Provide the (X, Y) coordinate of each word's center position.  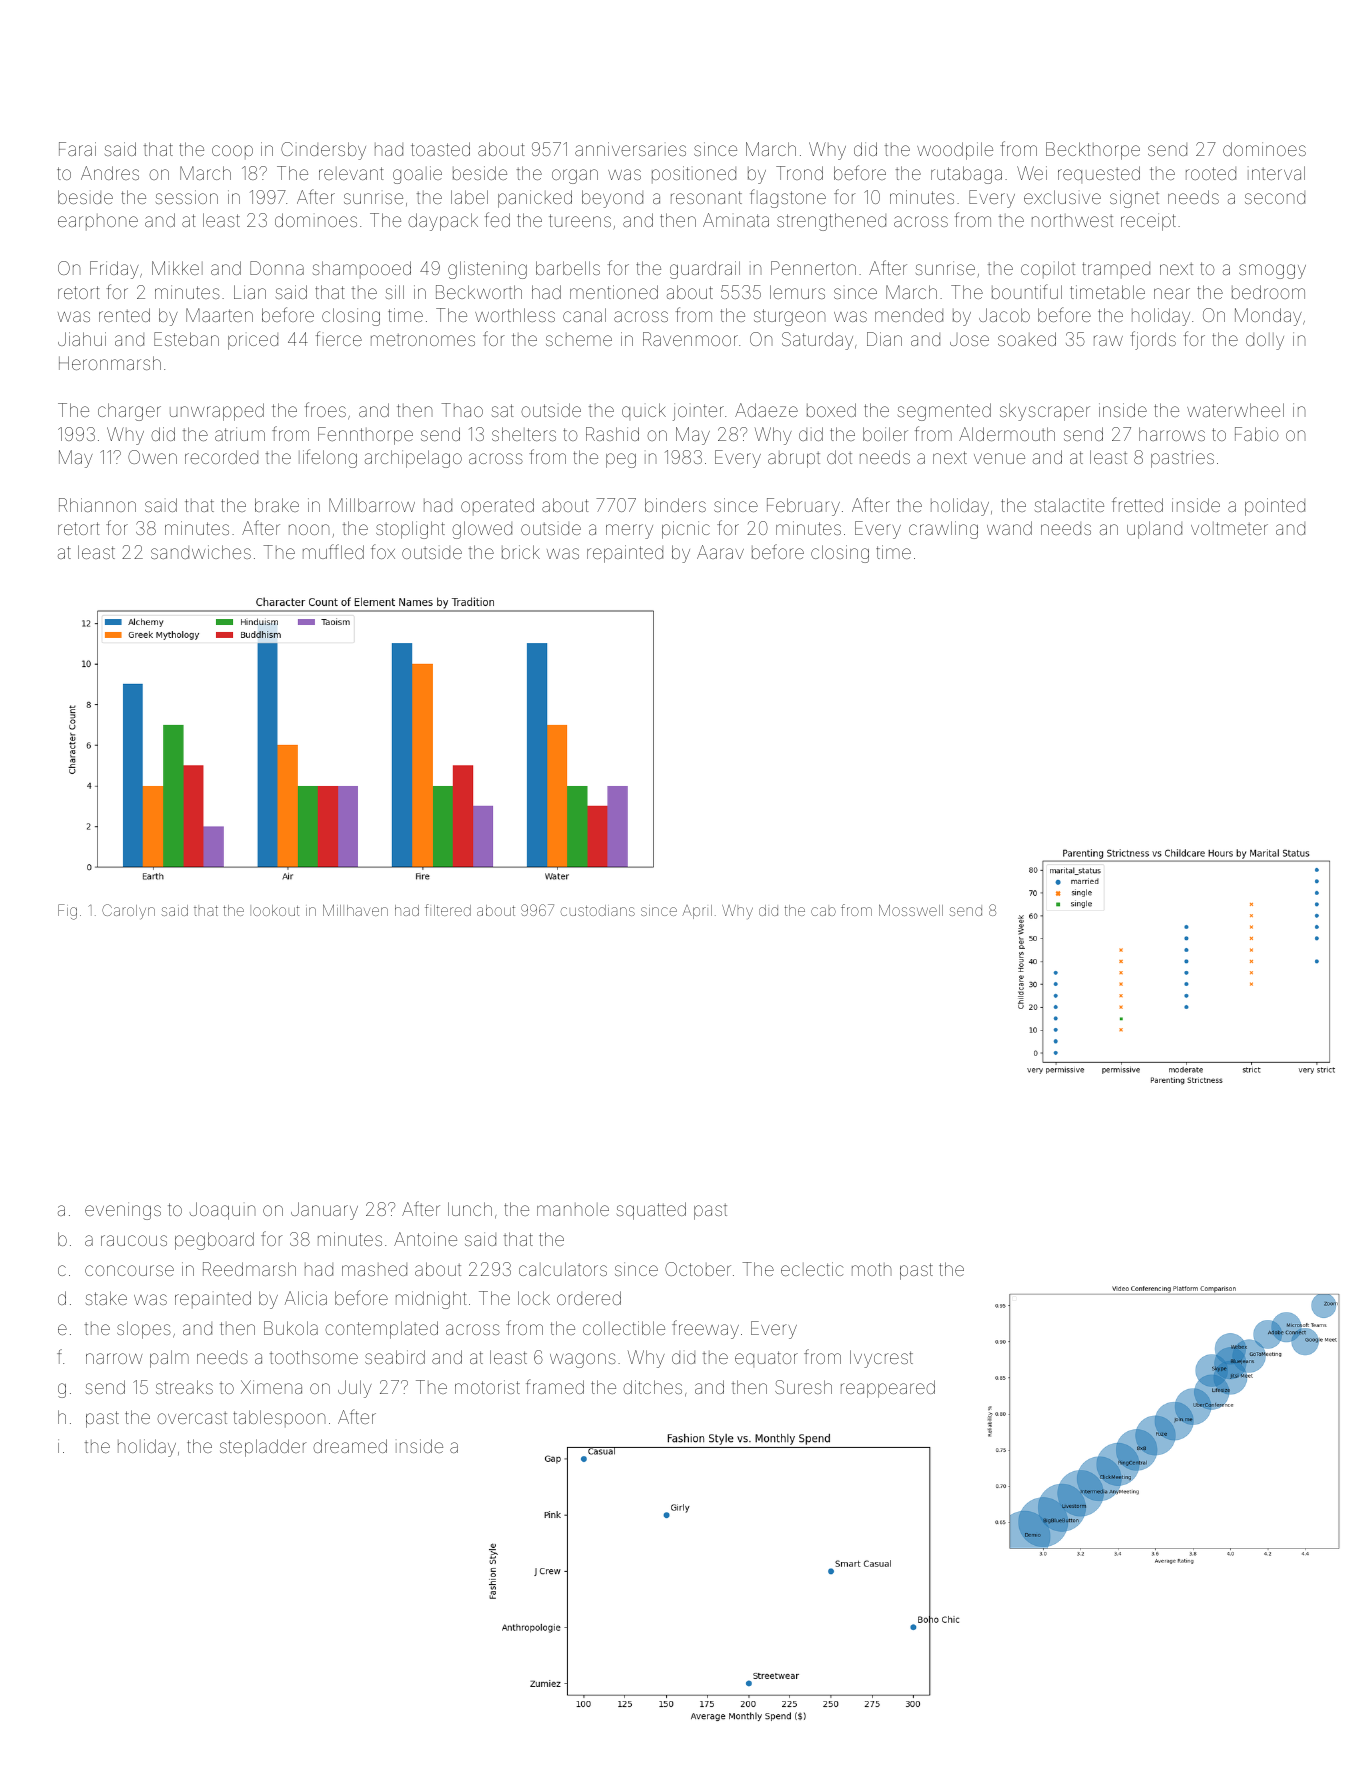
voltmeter (1229, 528)
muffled (333, 551)
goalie (417, 175)
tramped (1116, 270)
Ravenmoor (690, 339)
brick (521, 552)
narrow (114, 1358)
